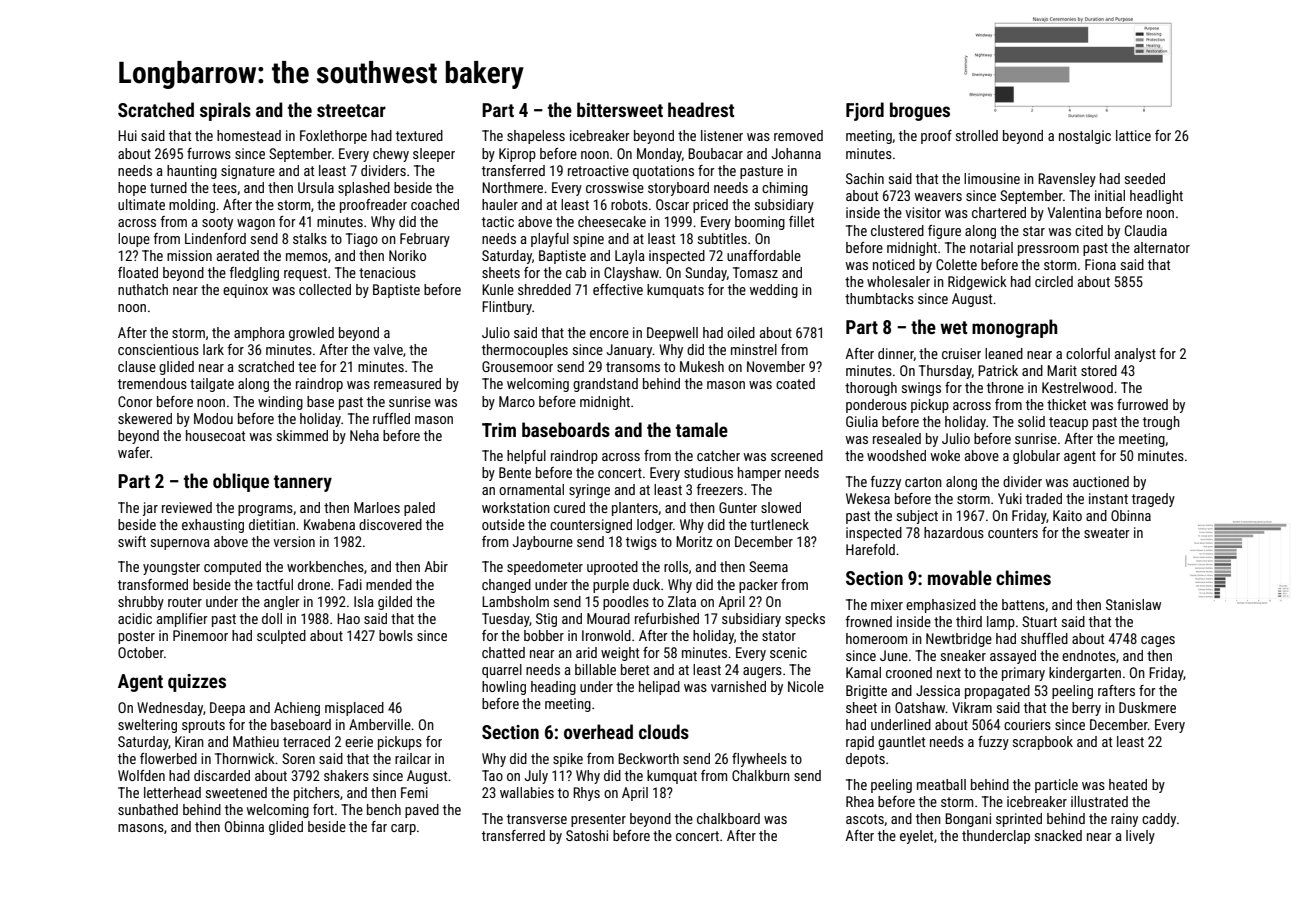 Image resolution: width=1308 pixels, height=924 pixels. I want to click on clause, so click(137, 366).
